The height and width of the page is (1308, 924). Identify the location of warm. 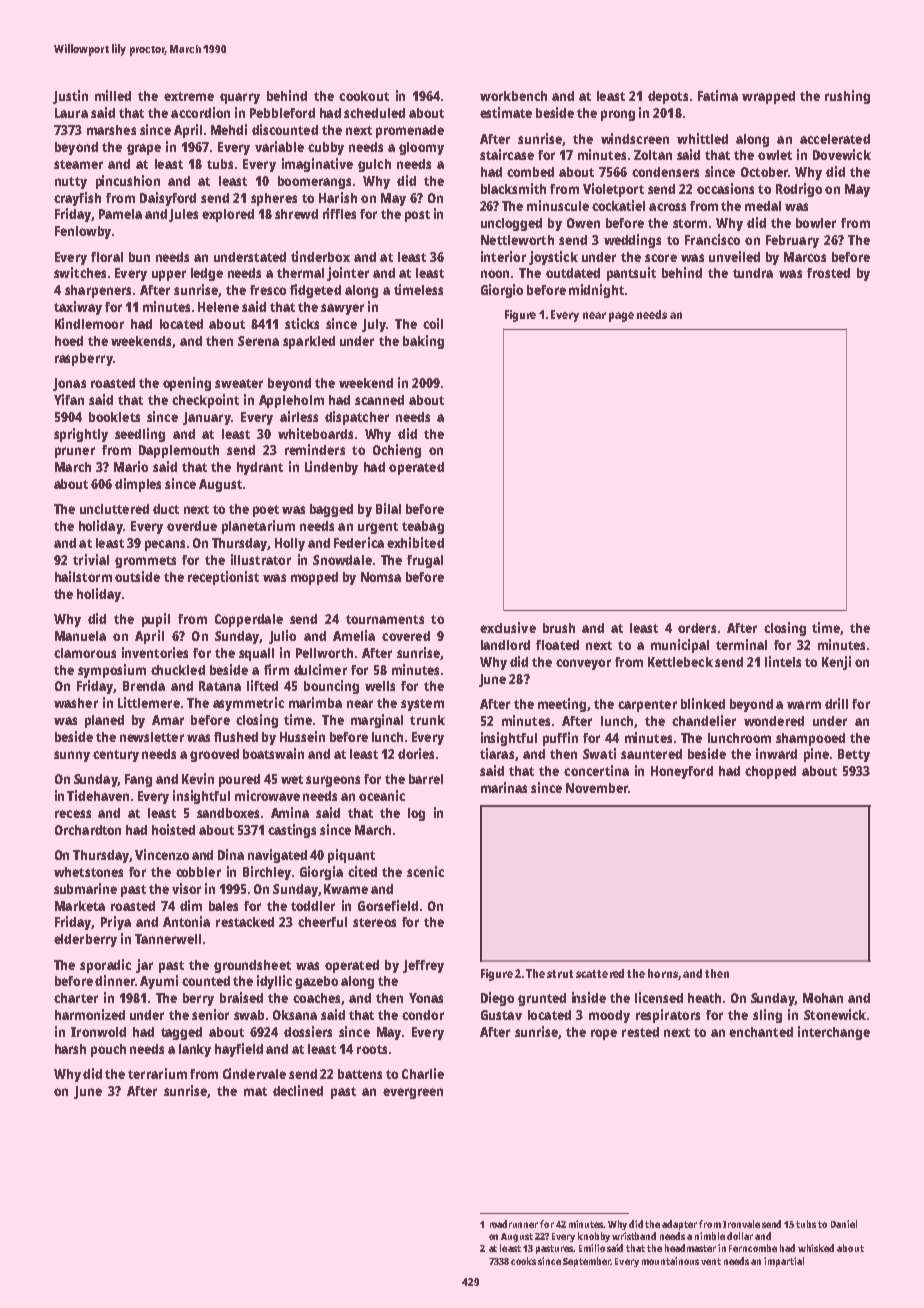
(804, 705).
